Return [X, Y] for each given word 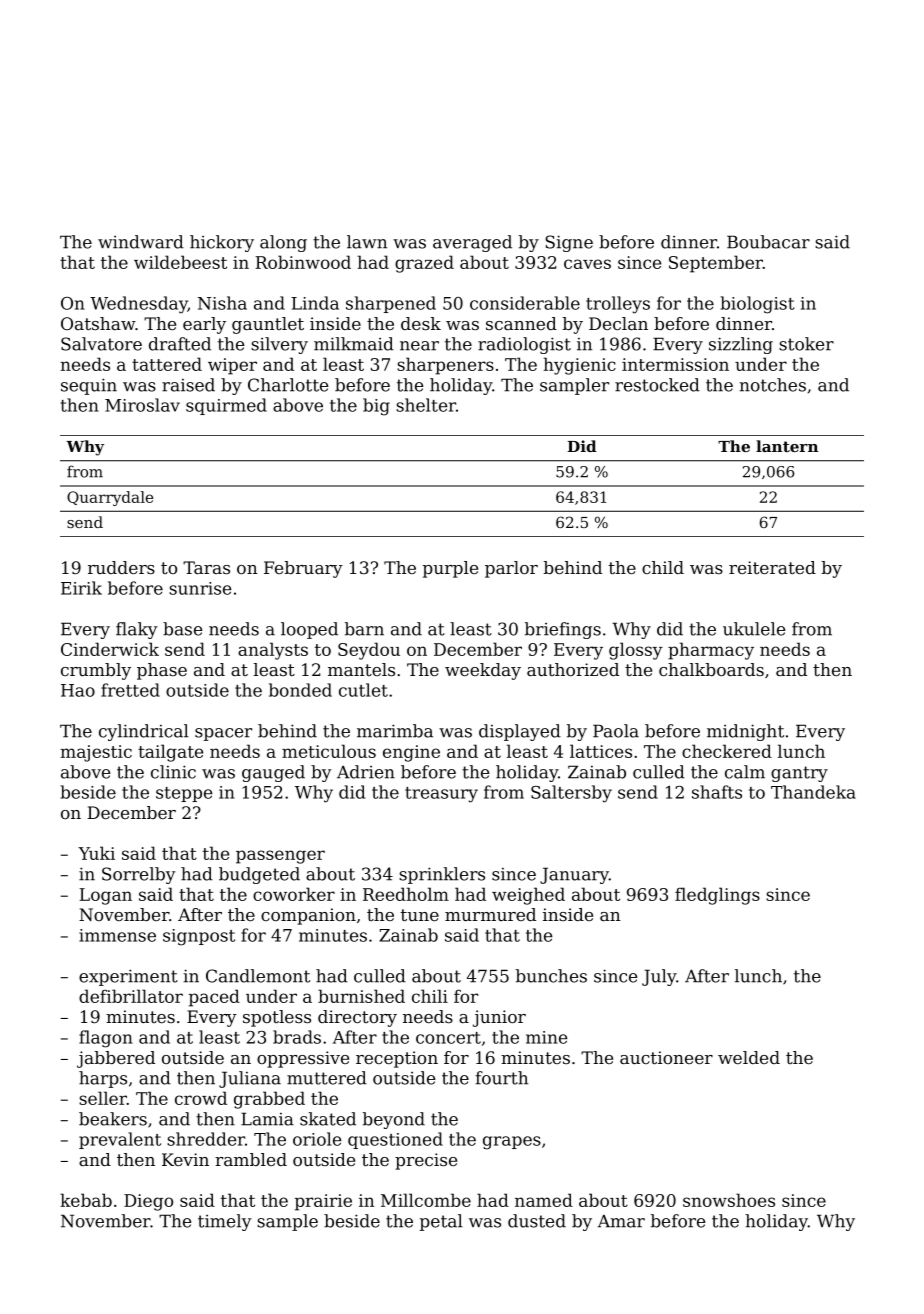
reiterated [772, 567]
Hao [78, 690]
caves [587, 264]
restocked [657, 385]
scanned [521, 323]
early [204, 325]
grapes [512, 1143]
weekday [483, 671]
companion [308, 916]
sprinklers [442, 875]
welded [749, 1057]
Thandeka [813, 792]
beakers [113, 1119]
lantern [787, 446]
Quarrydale [110, 498]
